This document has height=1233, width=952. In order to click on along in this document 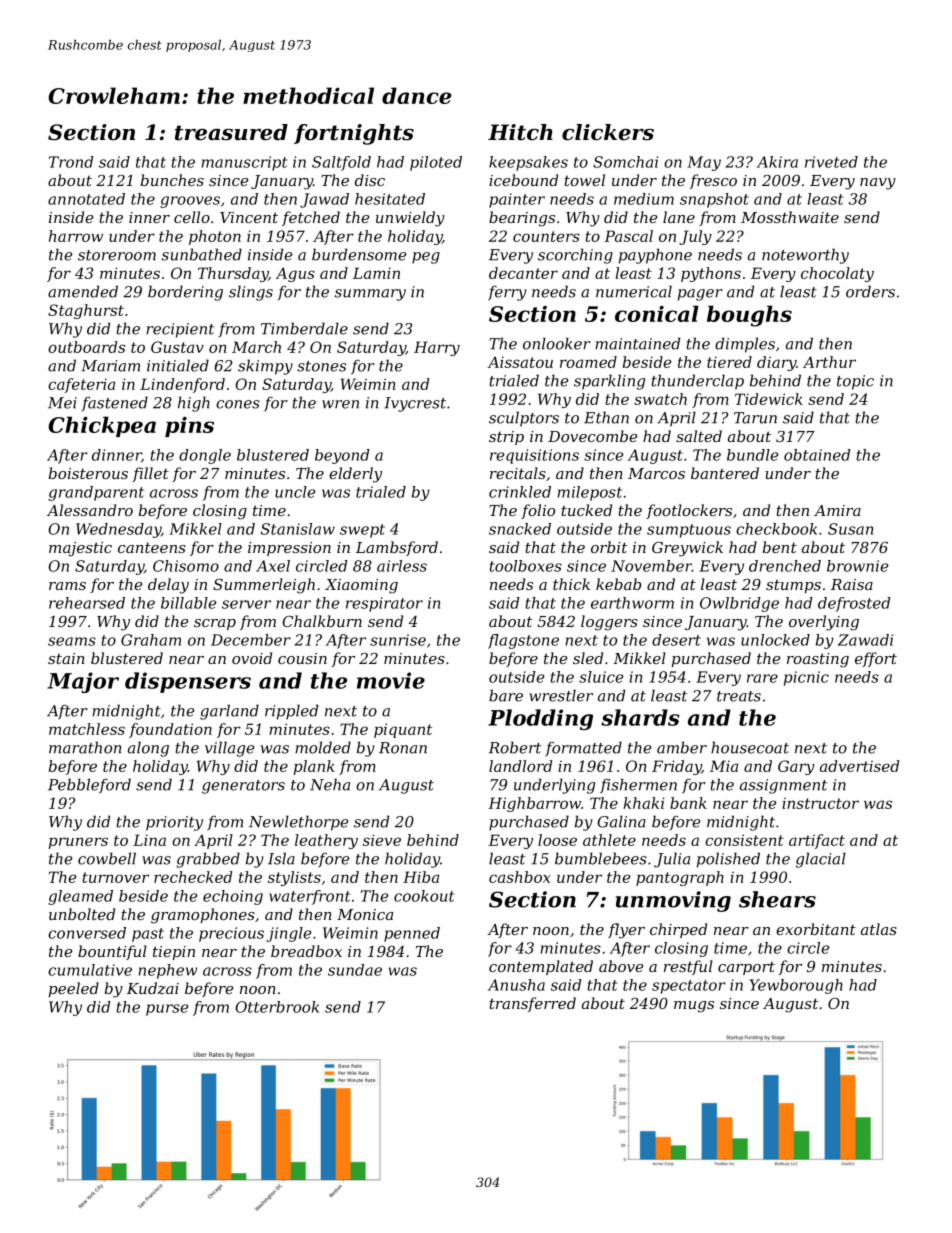, I will do `click(148, 749)`.
